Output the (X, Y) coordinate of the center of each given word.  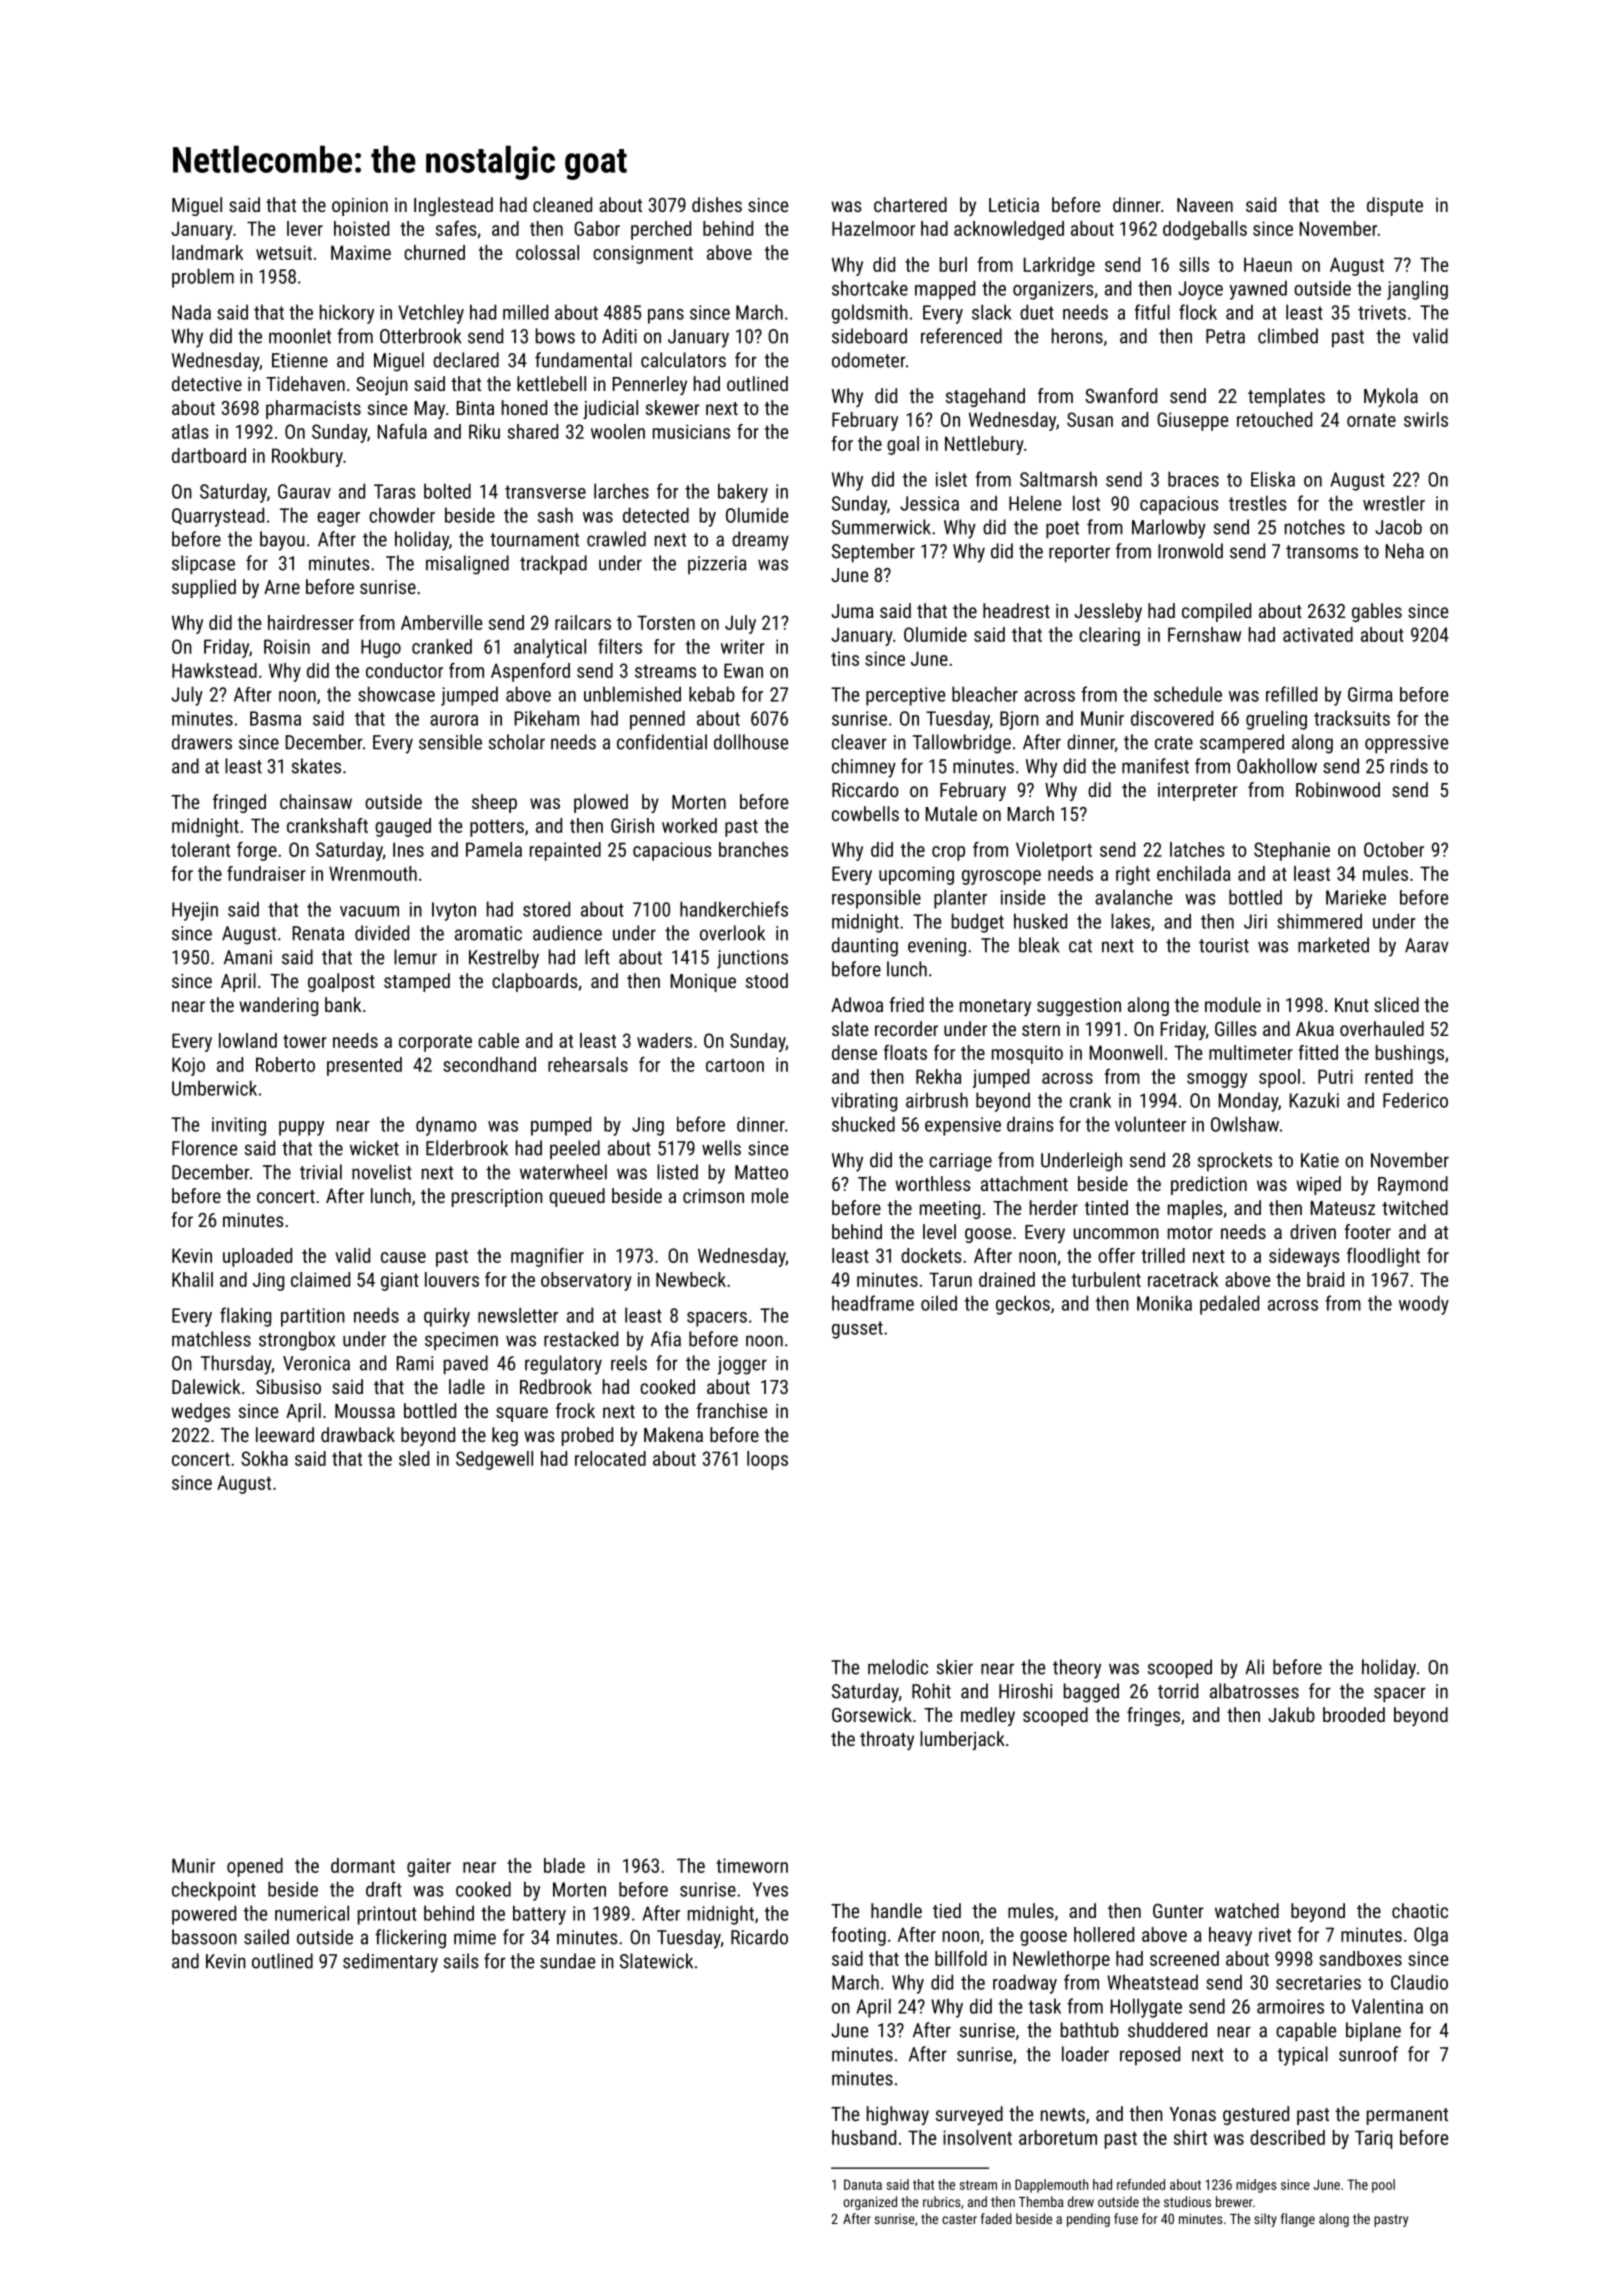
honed (524, 407)
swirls (1426, 419)
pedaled (1229, 1305)
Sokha (264, 1458)
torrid (1178, 1691)
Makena (673, 1434)
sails (461, 1961)
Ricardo (759, 1937)
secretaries (1318, 1982)
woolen (618, 431)
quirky (447, 1317)
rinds (1409, 766)
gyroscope (1001, 877)
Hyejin (195, 911)
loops (767, 1460)
